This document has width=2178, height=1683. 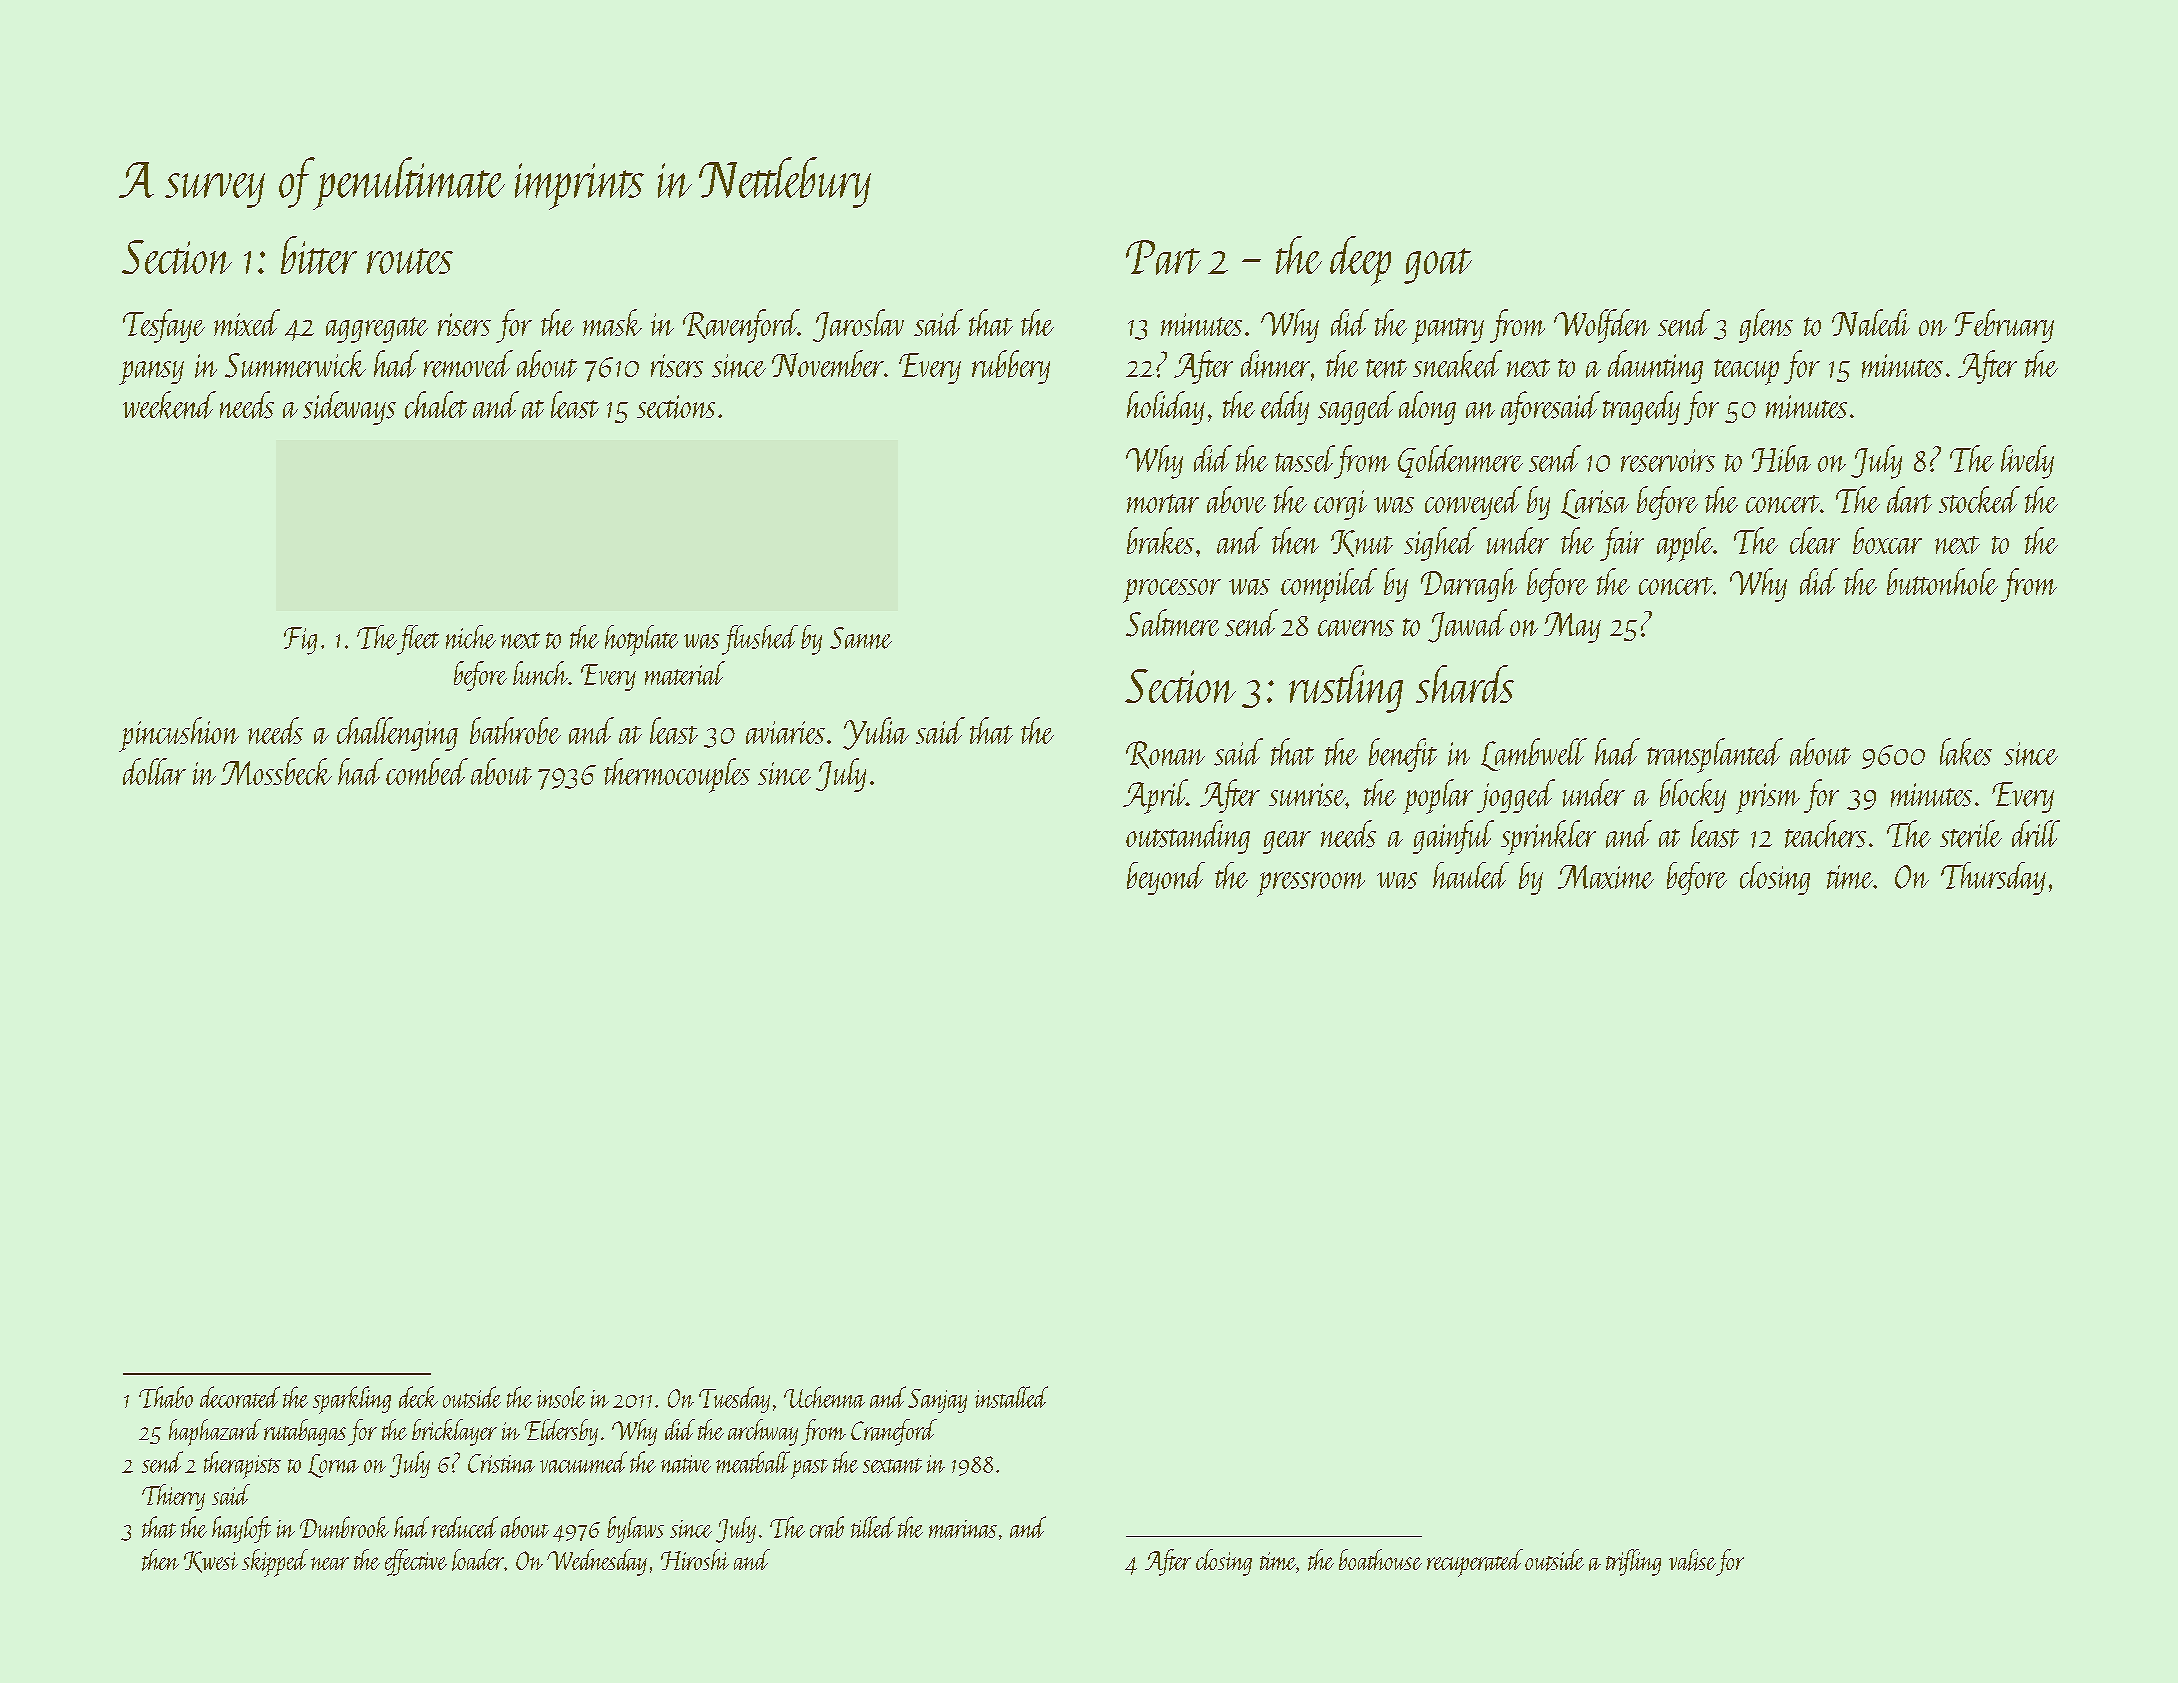 I want to click on boathouse, so click(x=1380, y=1559).
